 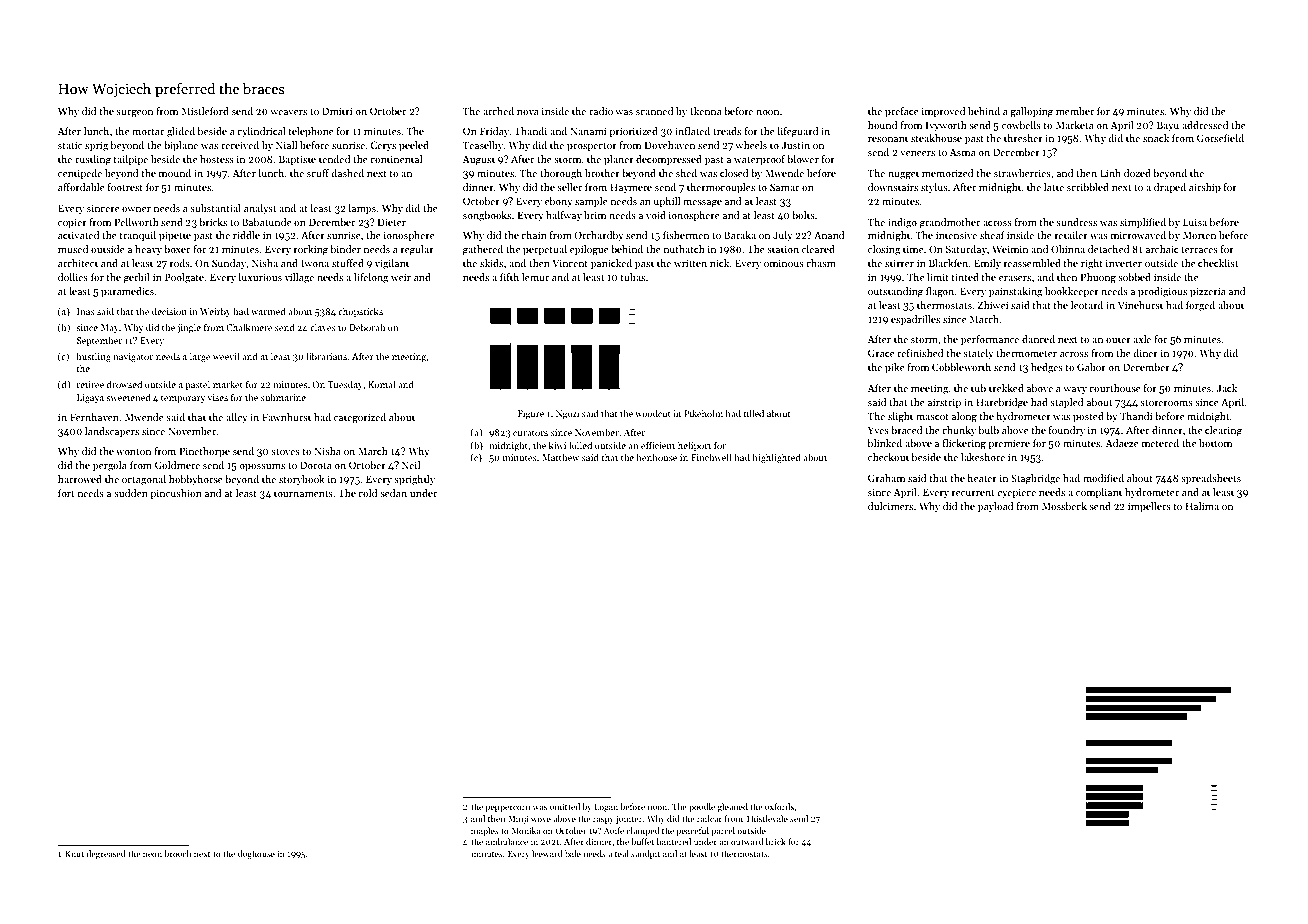 I want to click on dulcimers, so click(x=890, y=506).
